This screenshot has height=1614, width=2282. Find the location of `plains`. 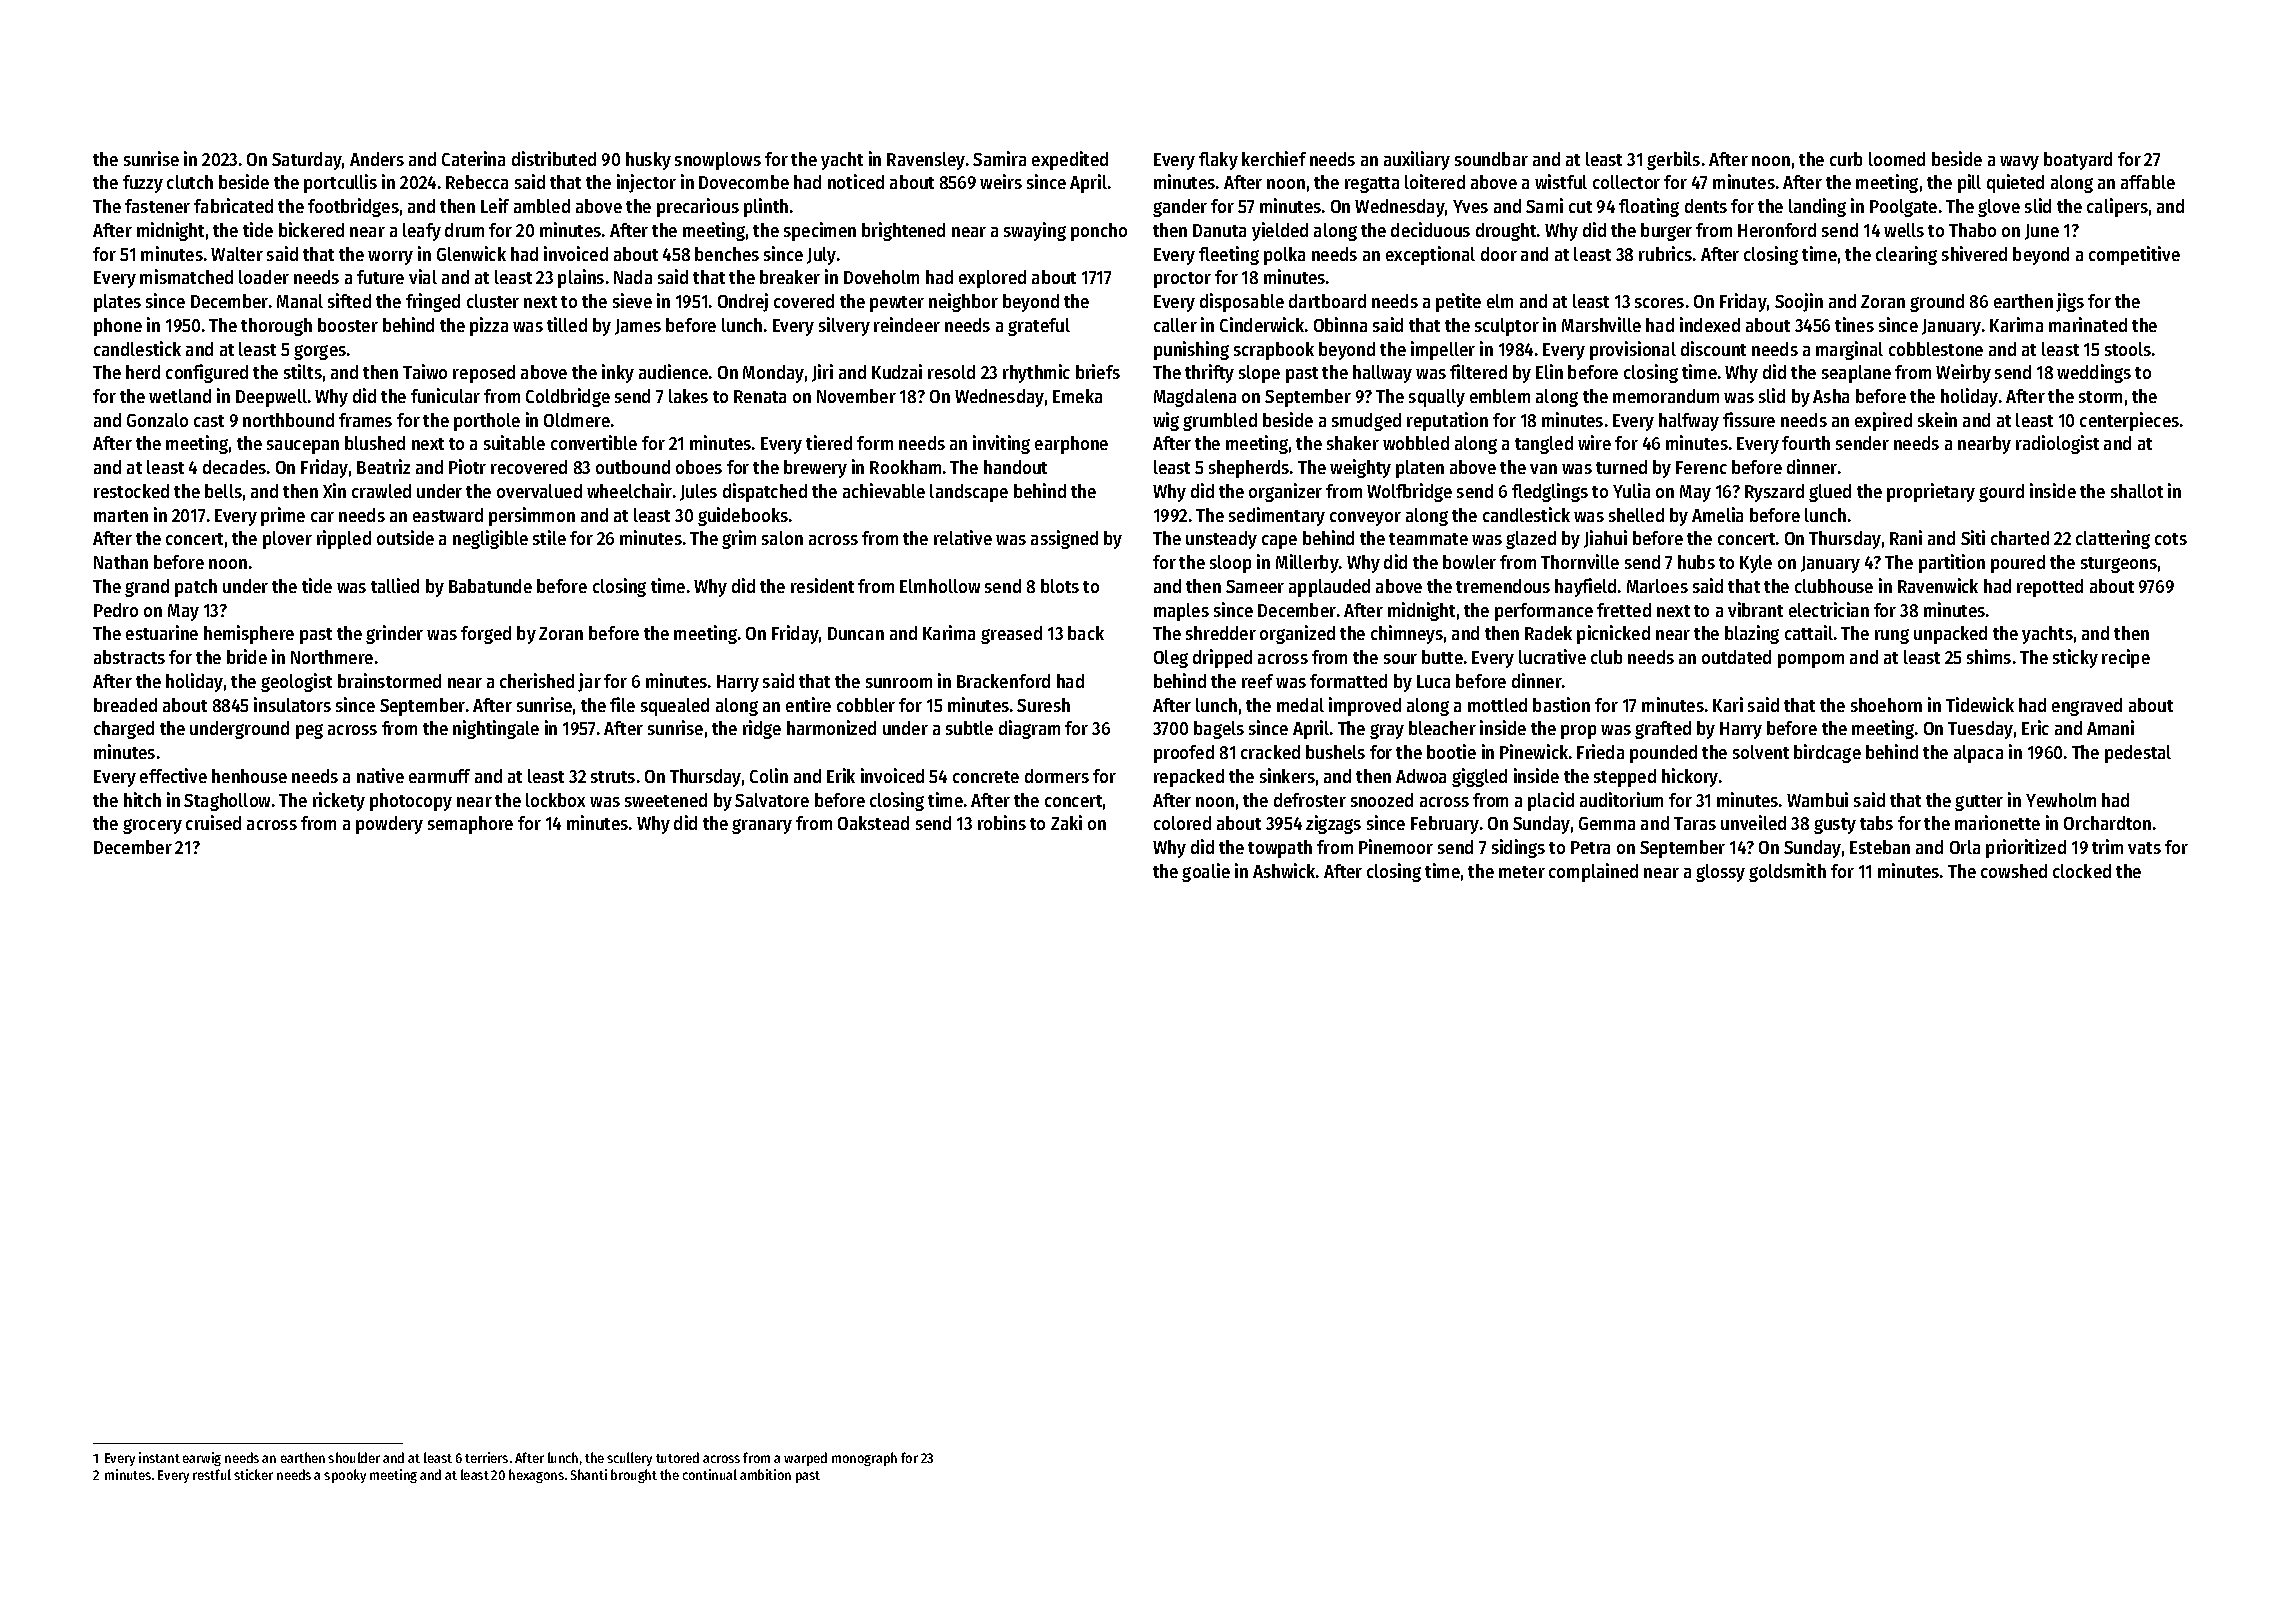

plains is located at coordinates (581, 278).
